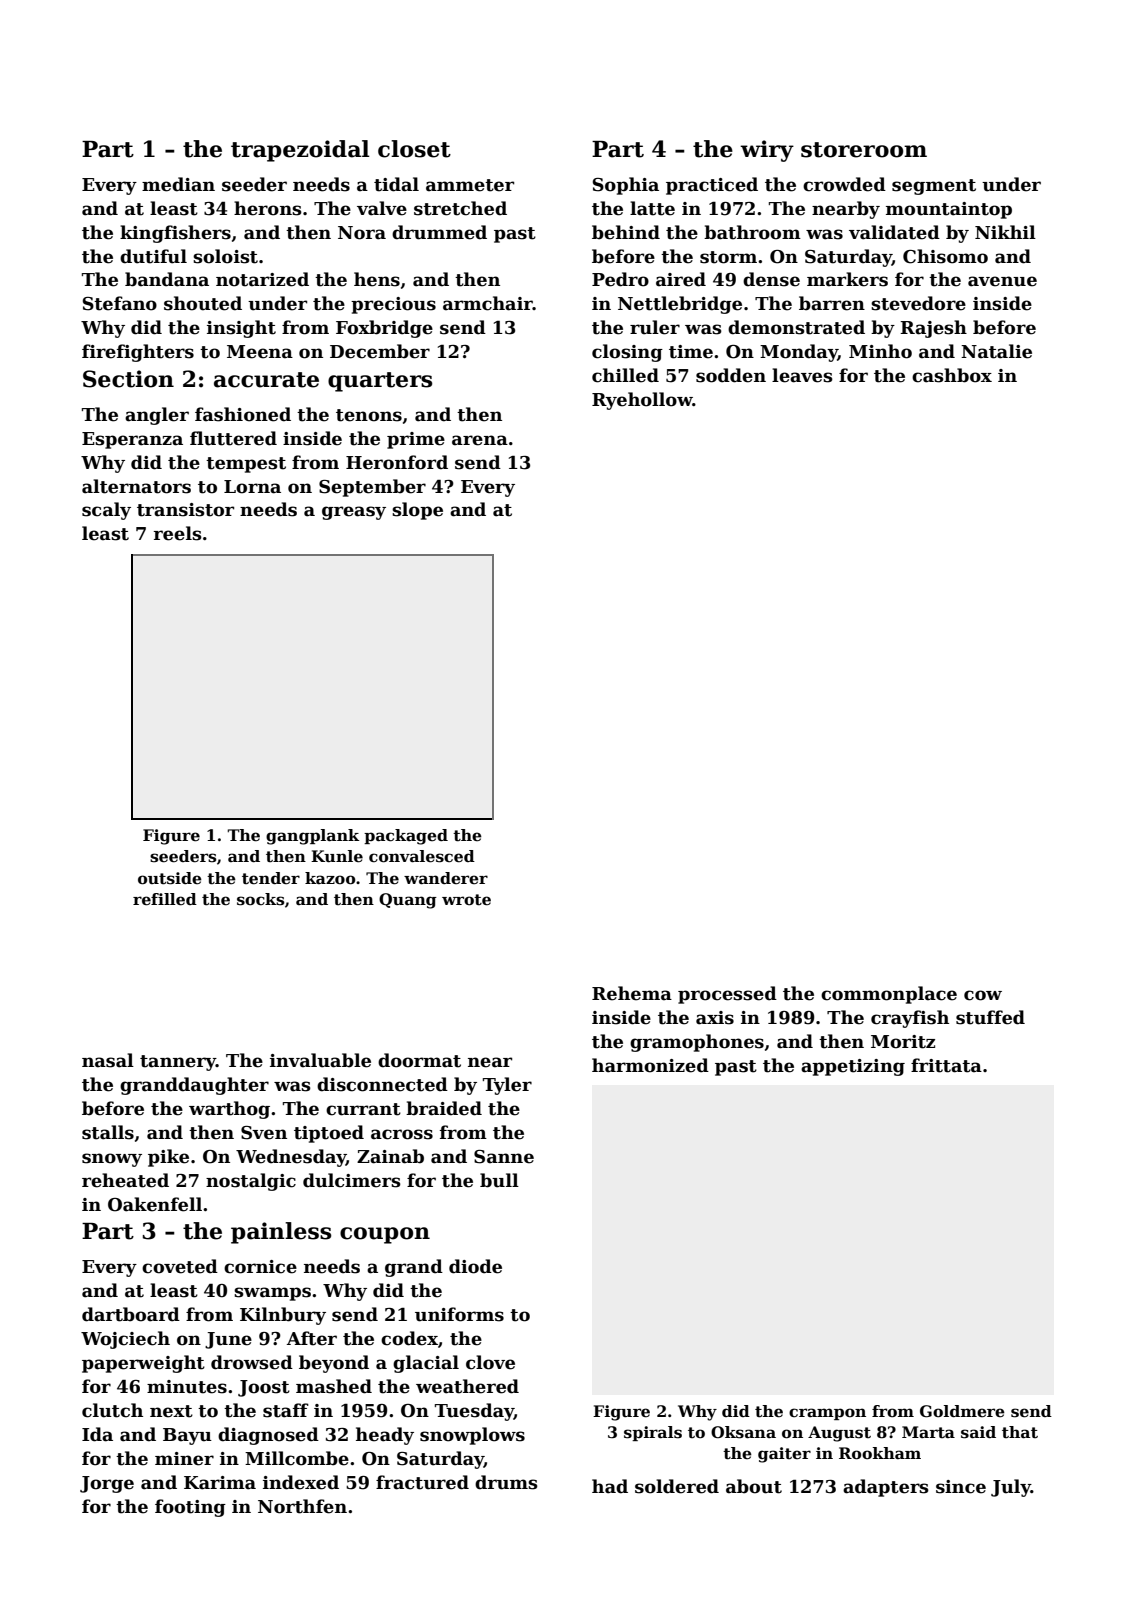 This image has height=1605, width=1135. I want to click on closing, so click(627, 353).
